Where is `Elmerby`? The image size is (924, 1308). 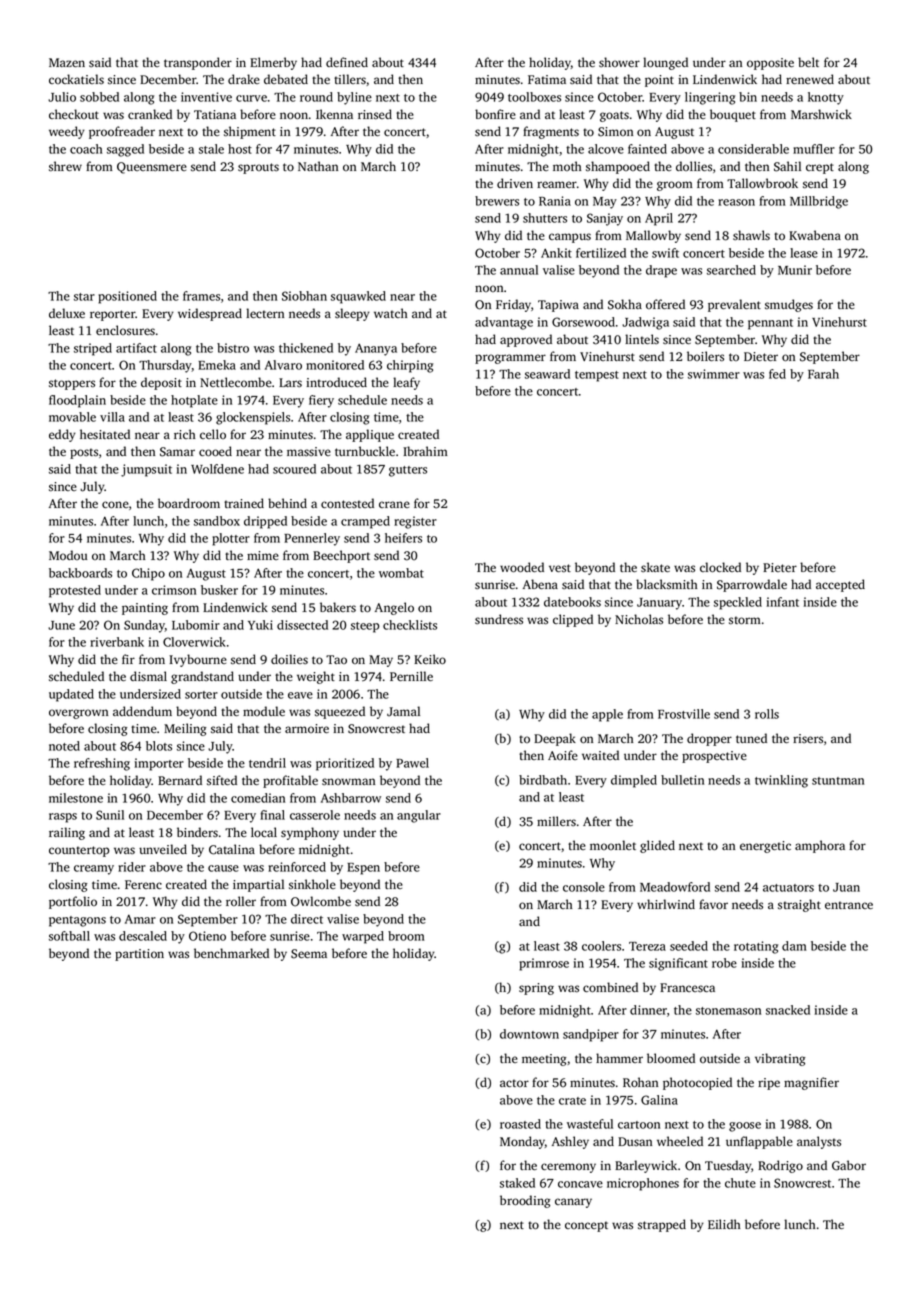
Elmerby is located at coordinates (273, 63).
